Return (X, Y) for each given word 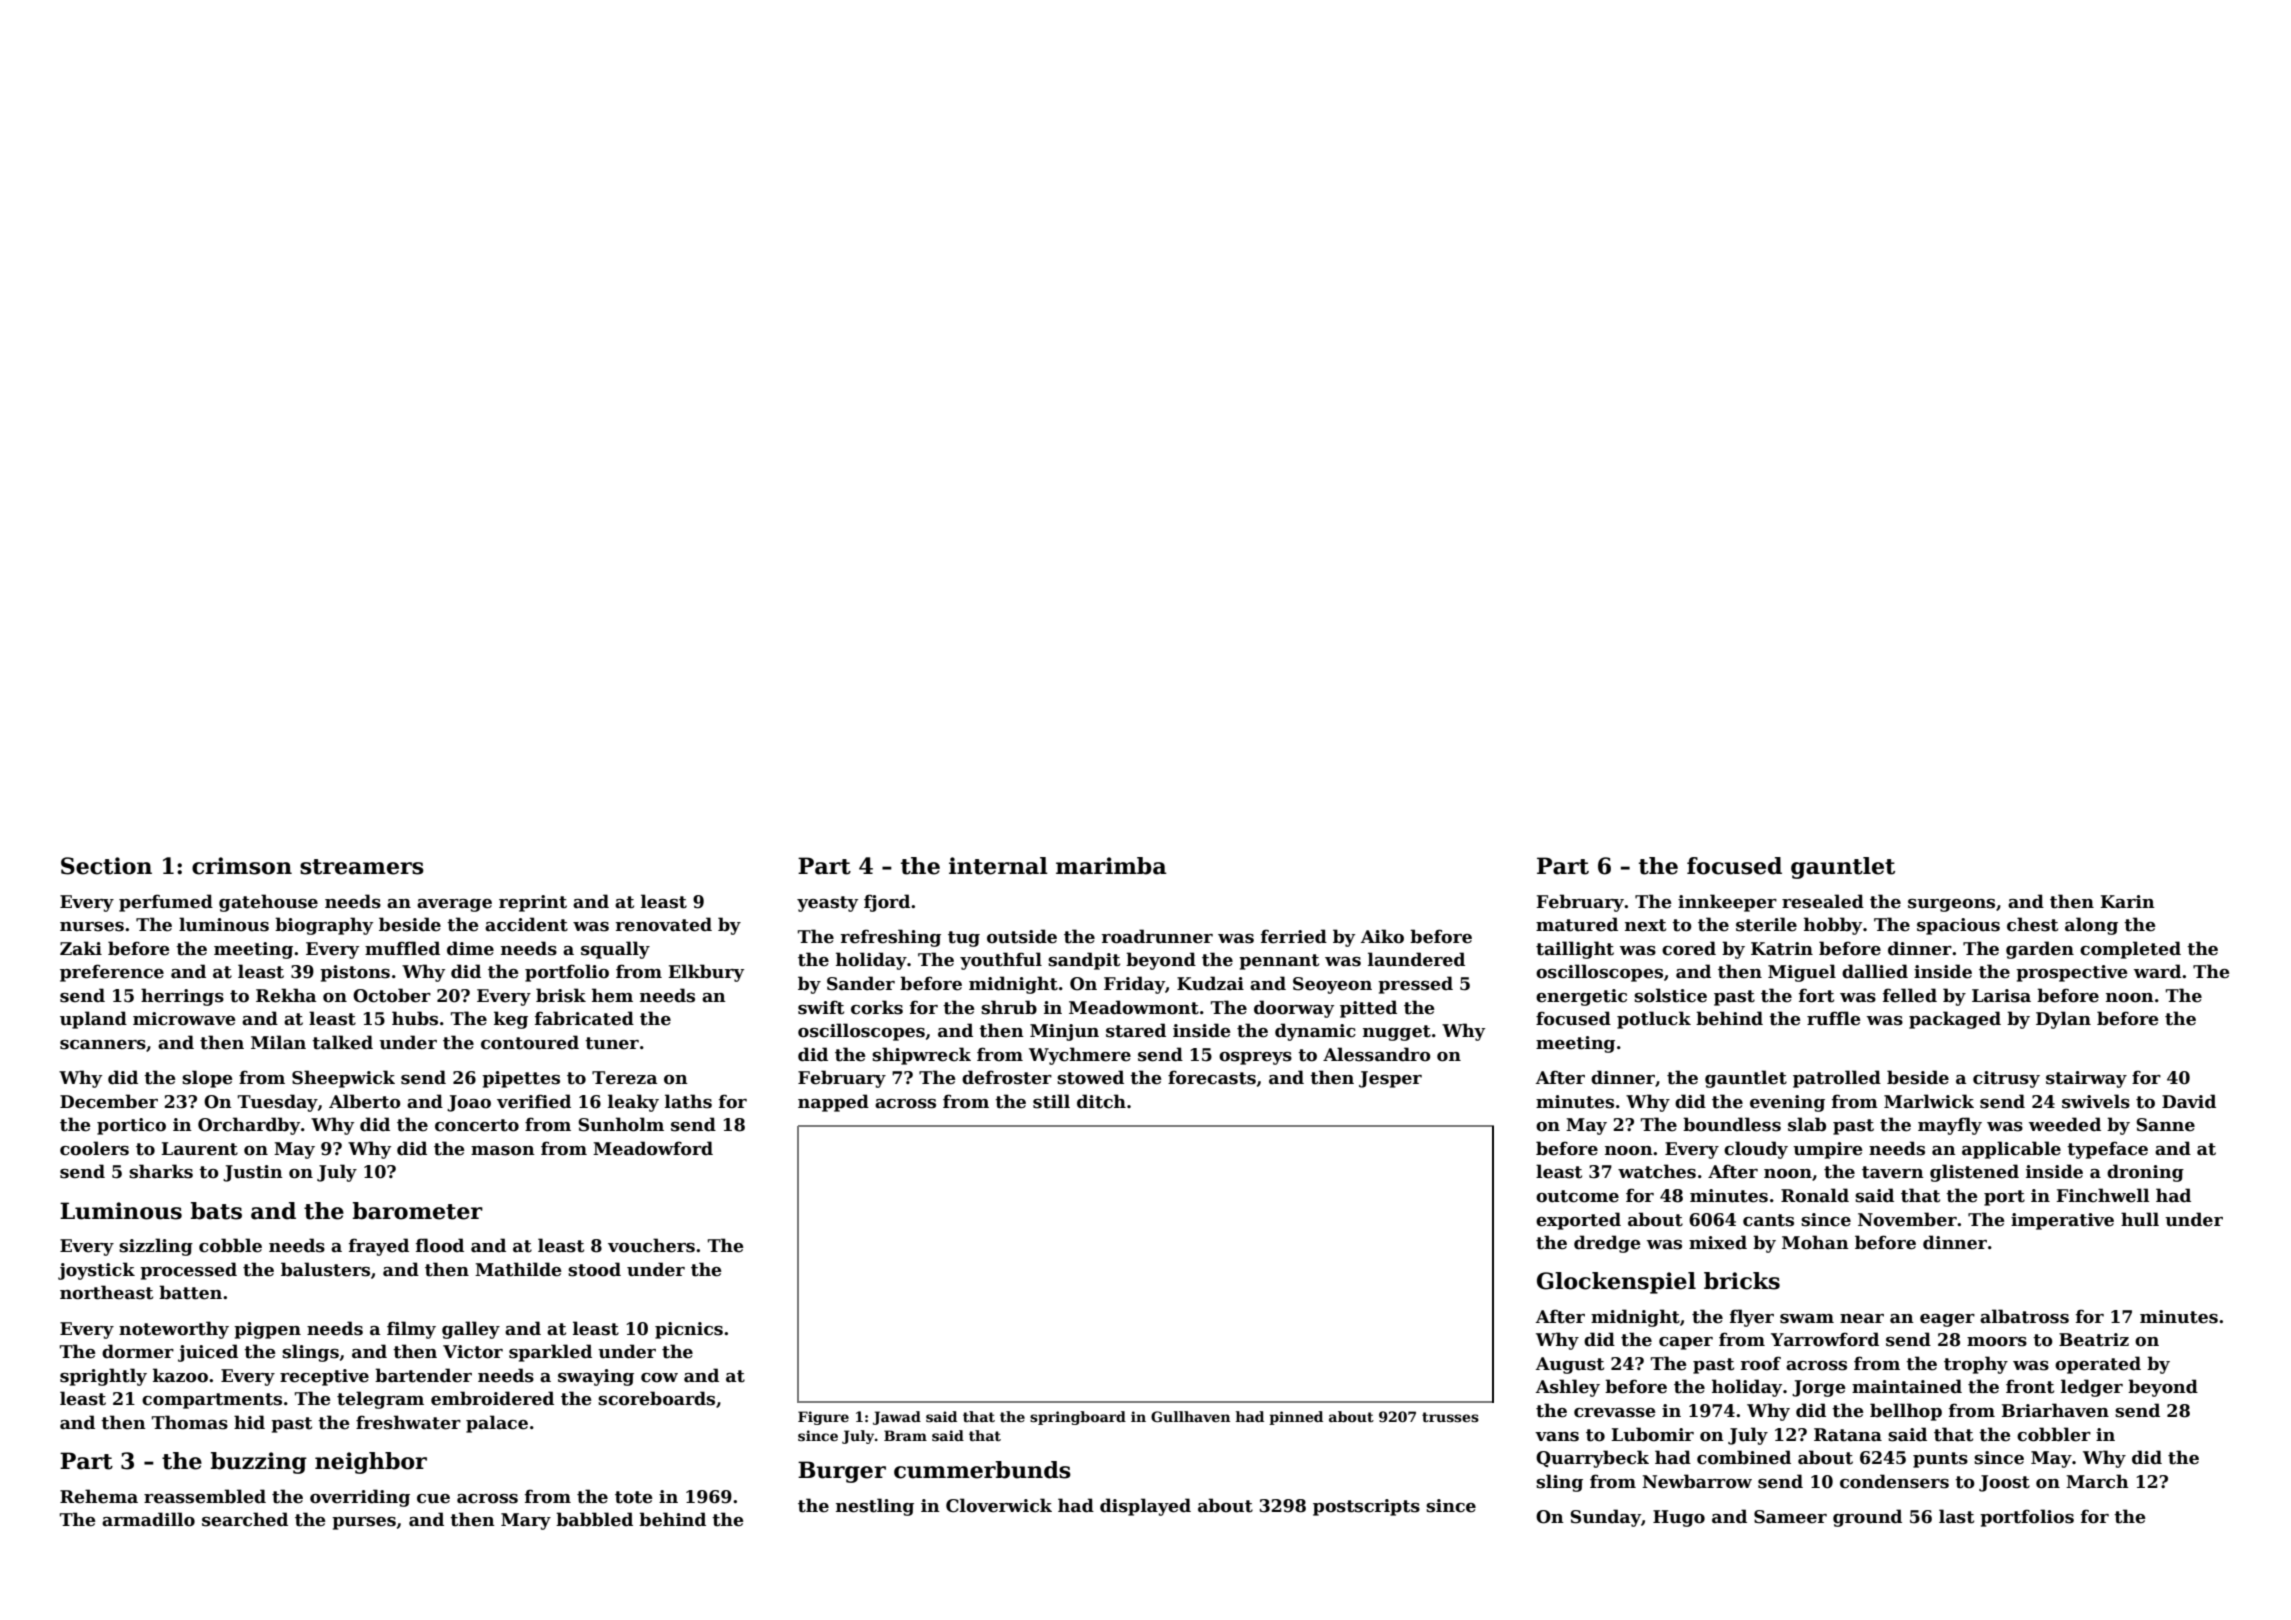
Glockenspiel (1616, 1283)
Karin (2127, 902)
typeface (2107, 1150)
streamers (362, 867)
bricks (1742, 1281)
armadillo (148, 1519)
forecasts (1212, 1077)
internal (998, 866)
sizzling (156, 1247)
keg (511, 1020)
